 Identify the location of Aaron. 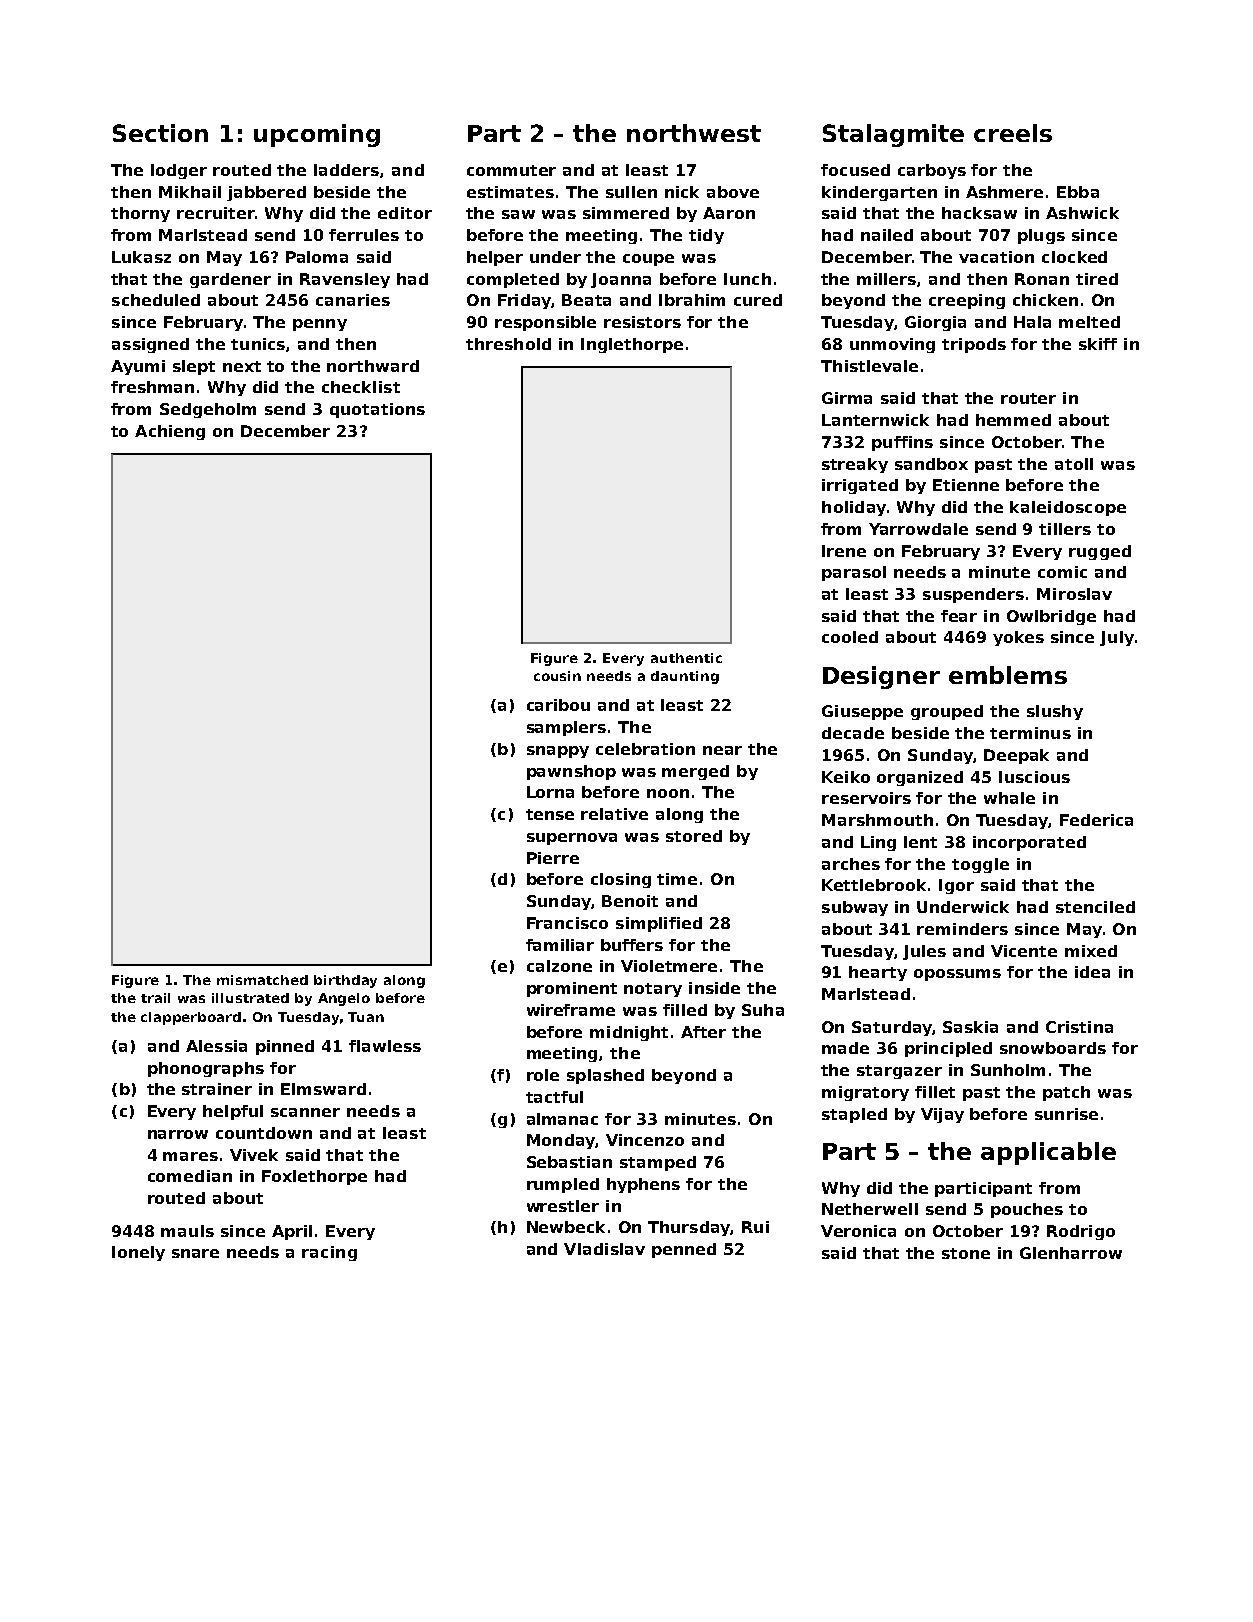
(729, 213).
